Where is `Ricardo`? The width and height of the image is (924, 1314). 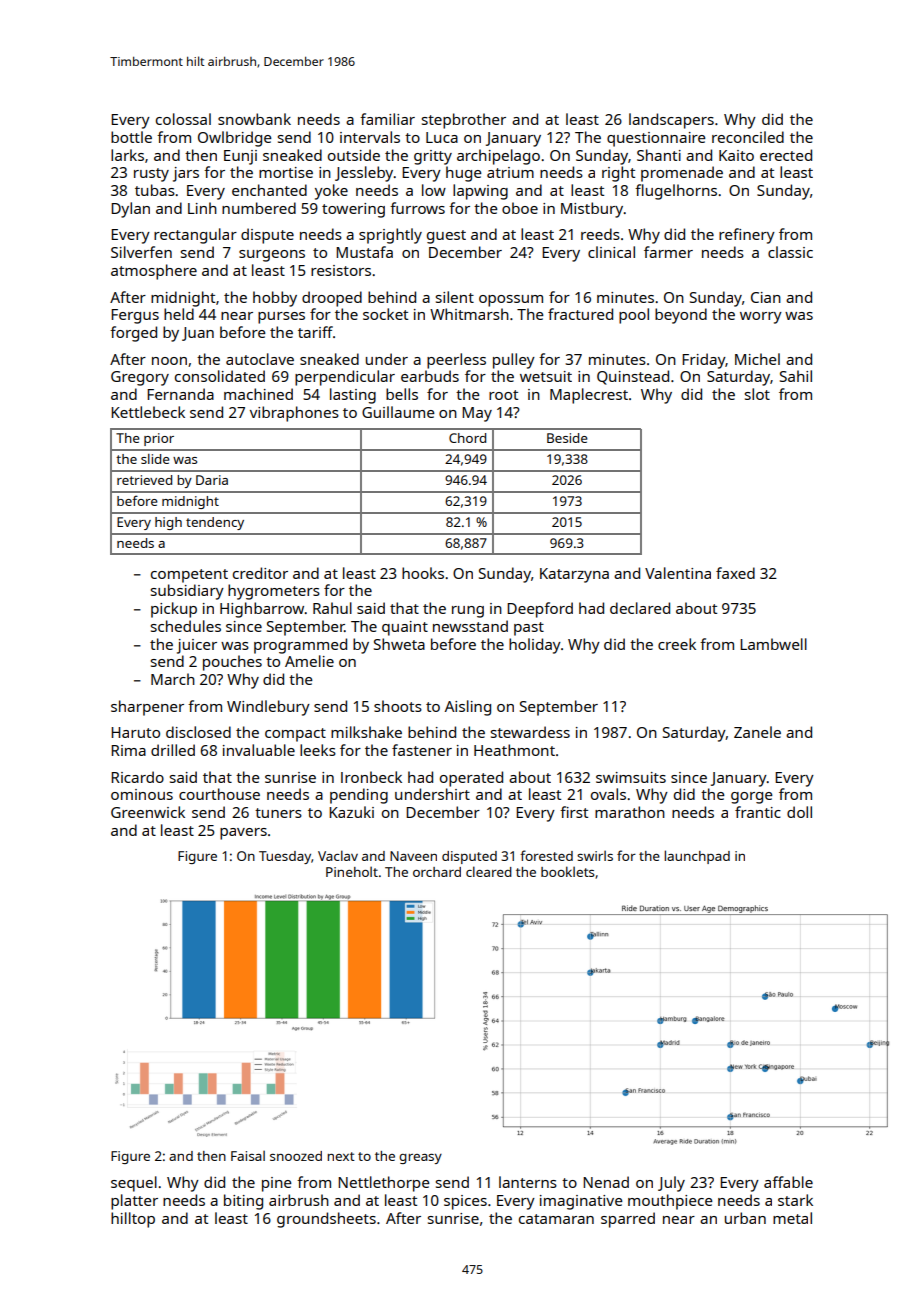 Ricardo is located at coordinates (137, 777).
